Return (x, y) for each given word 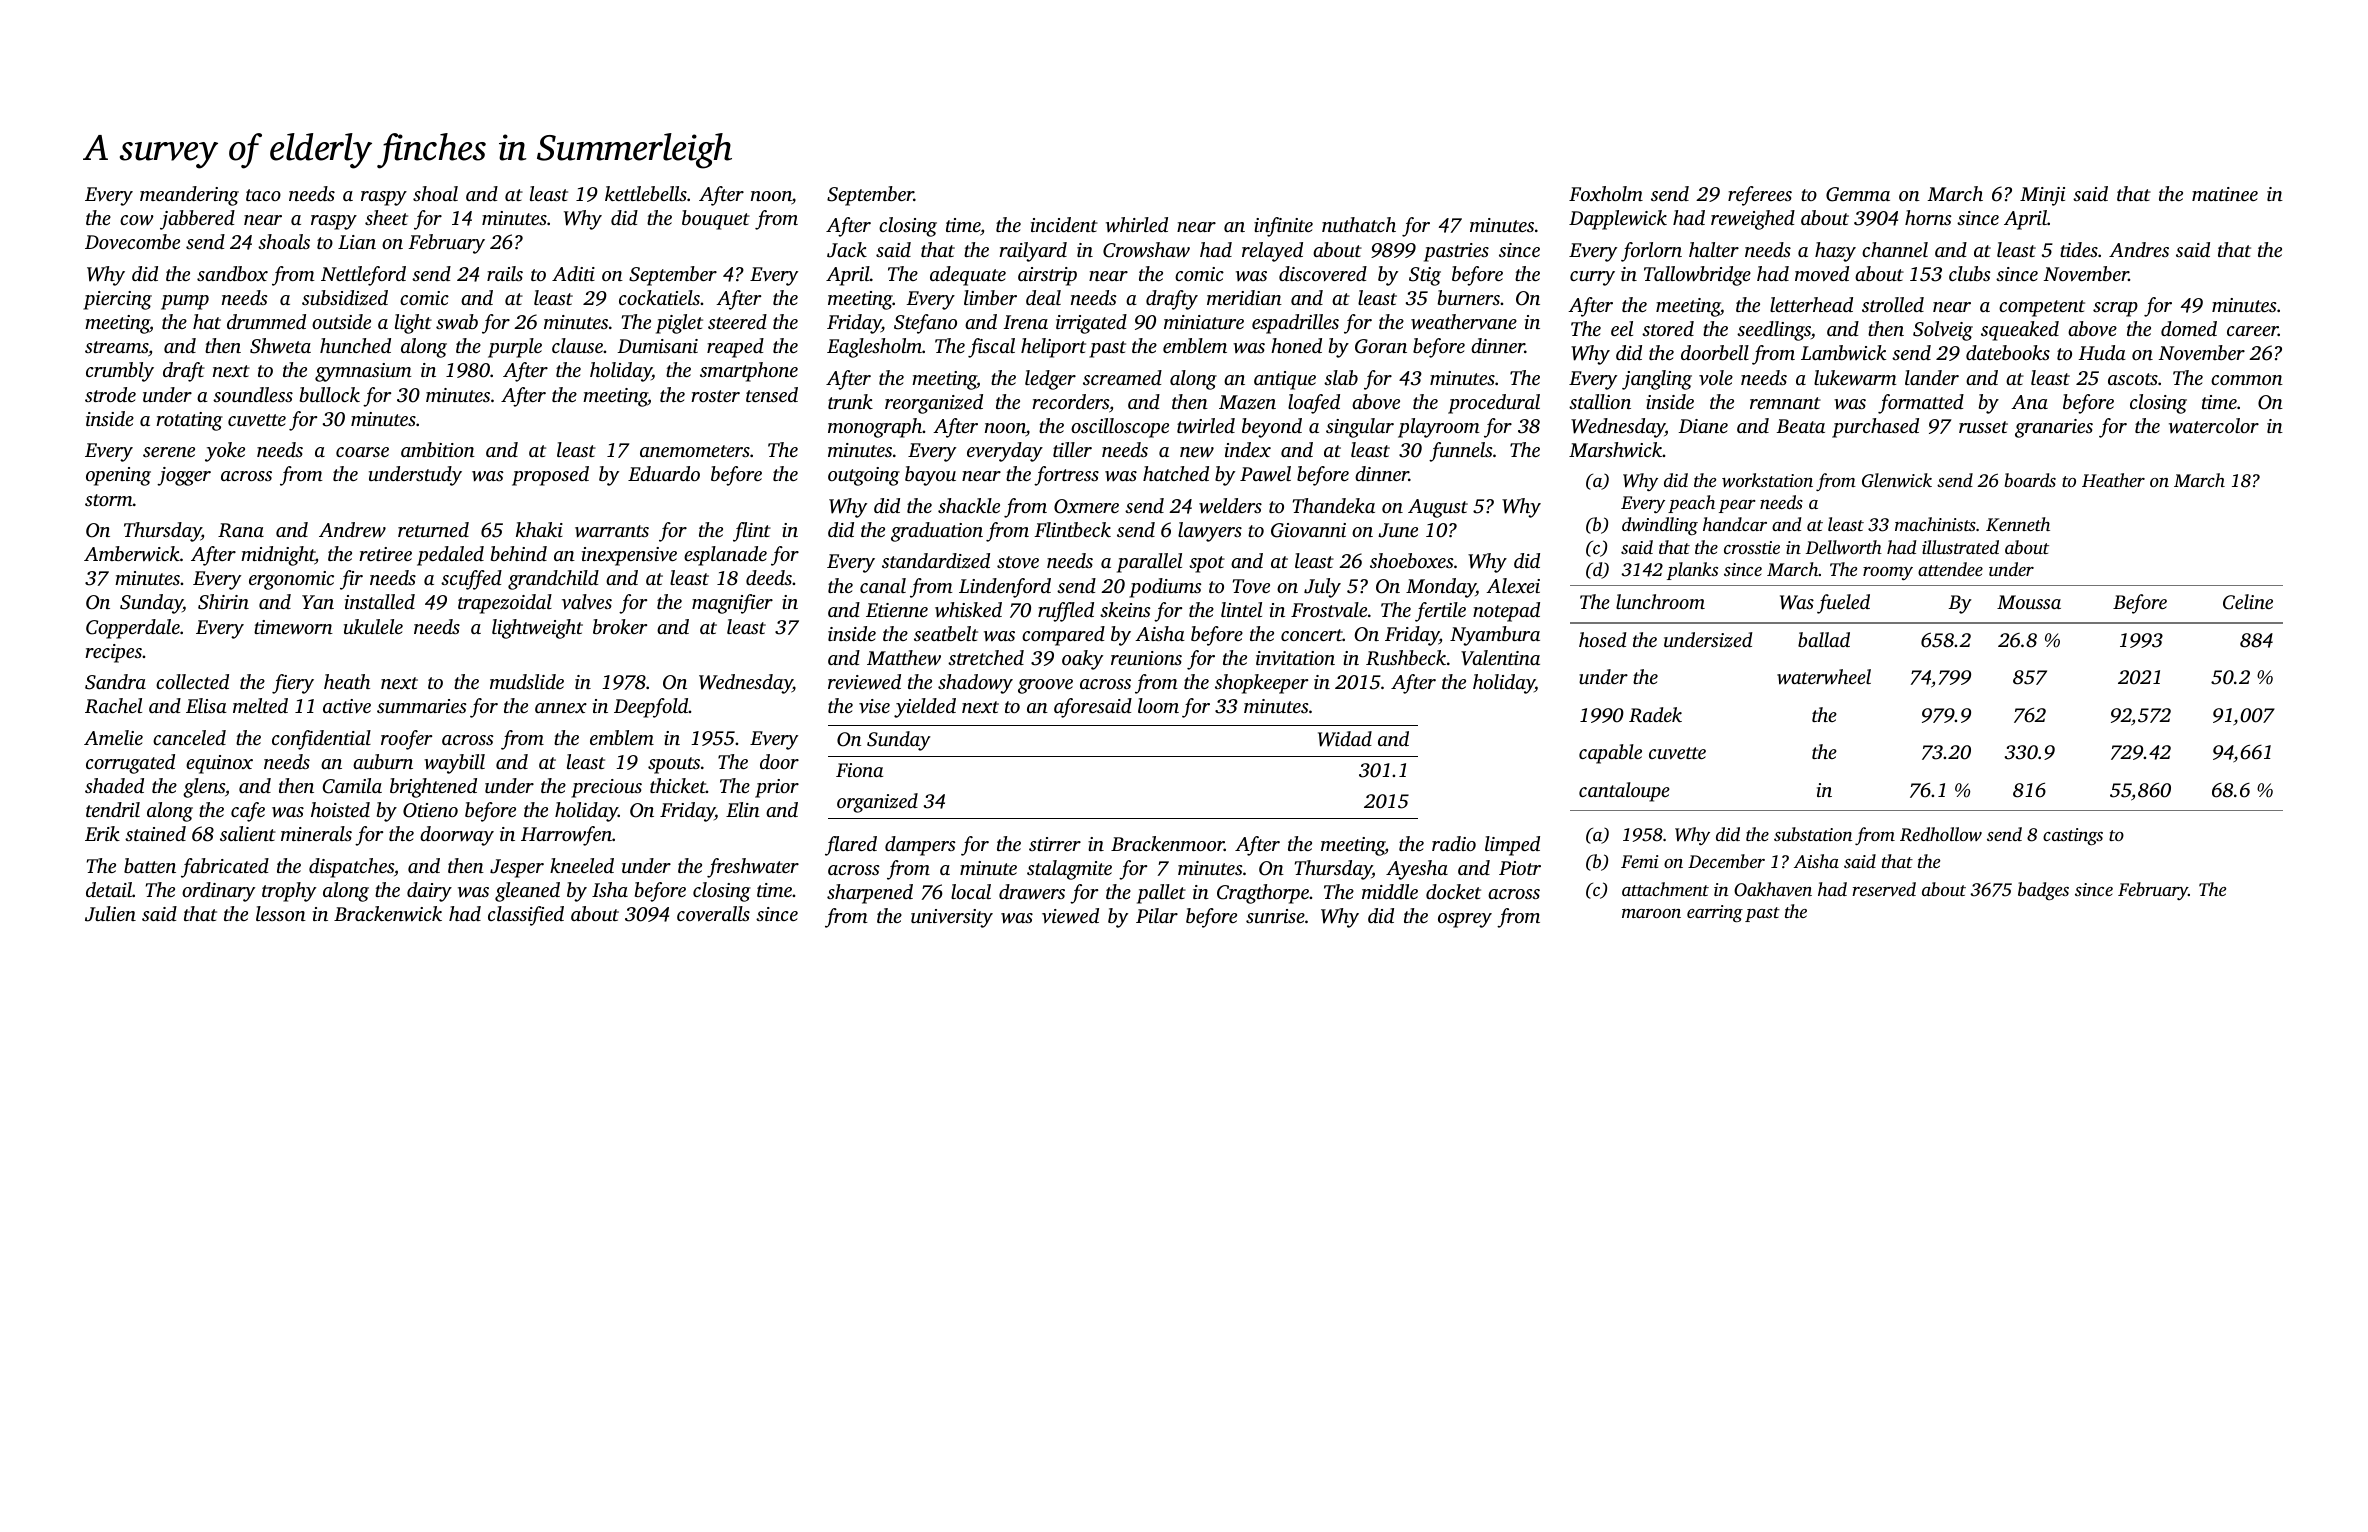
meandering (189, 196)
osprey (1465, 920)
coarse (362, 452)
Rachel (113, 706)
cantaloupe (1624, 792)
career (2252, 331)
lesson (281, 913)
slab (1341, 377)
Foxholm (1606, 193)
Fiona (859, 770)
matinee (2225, 194)
